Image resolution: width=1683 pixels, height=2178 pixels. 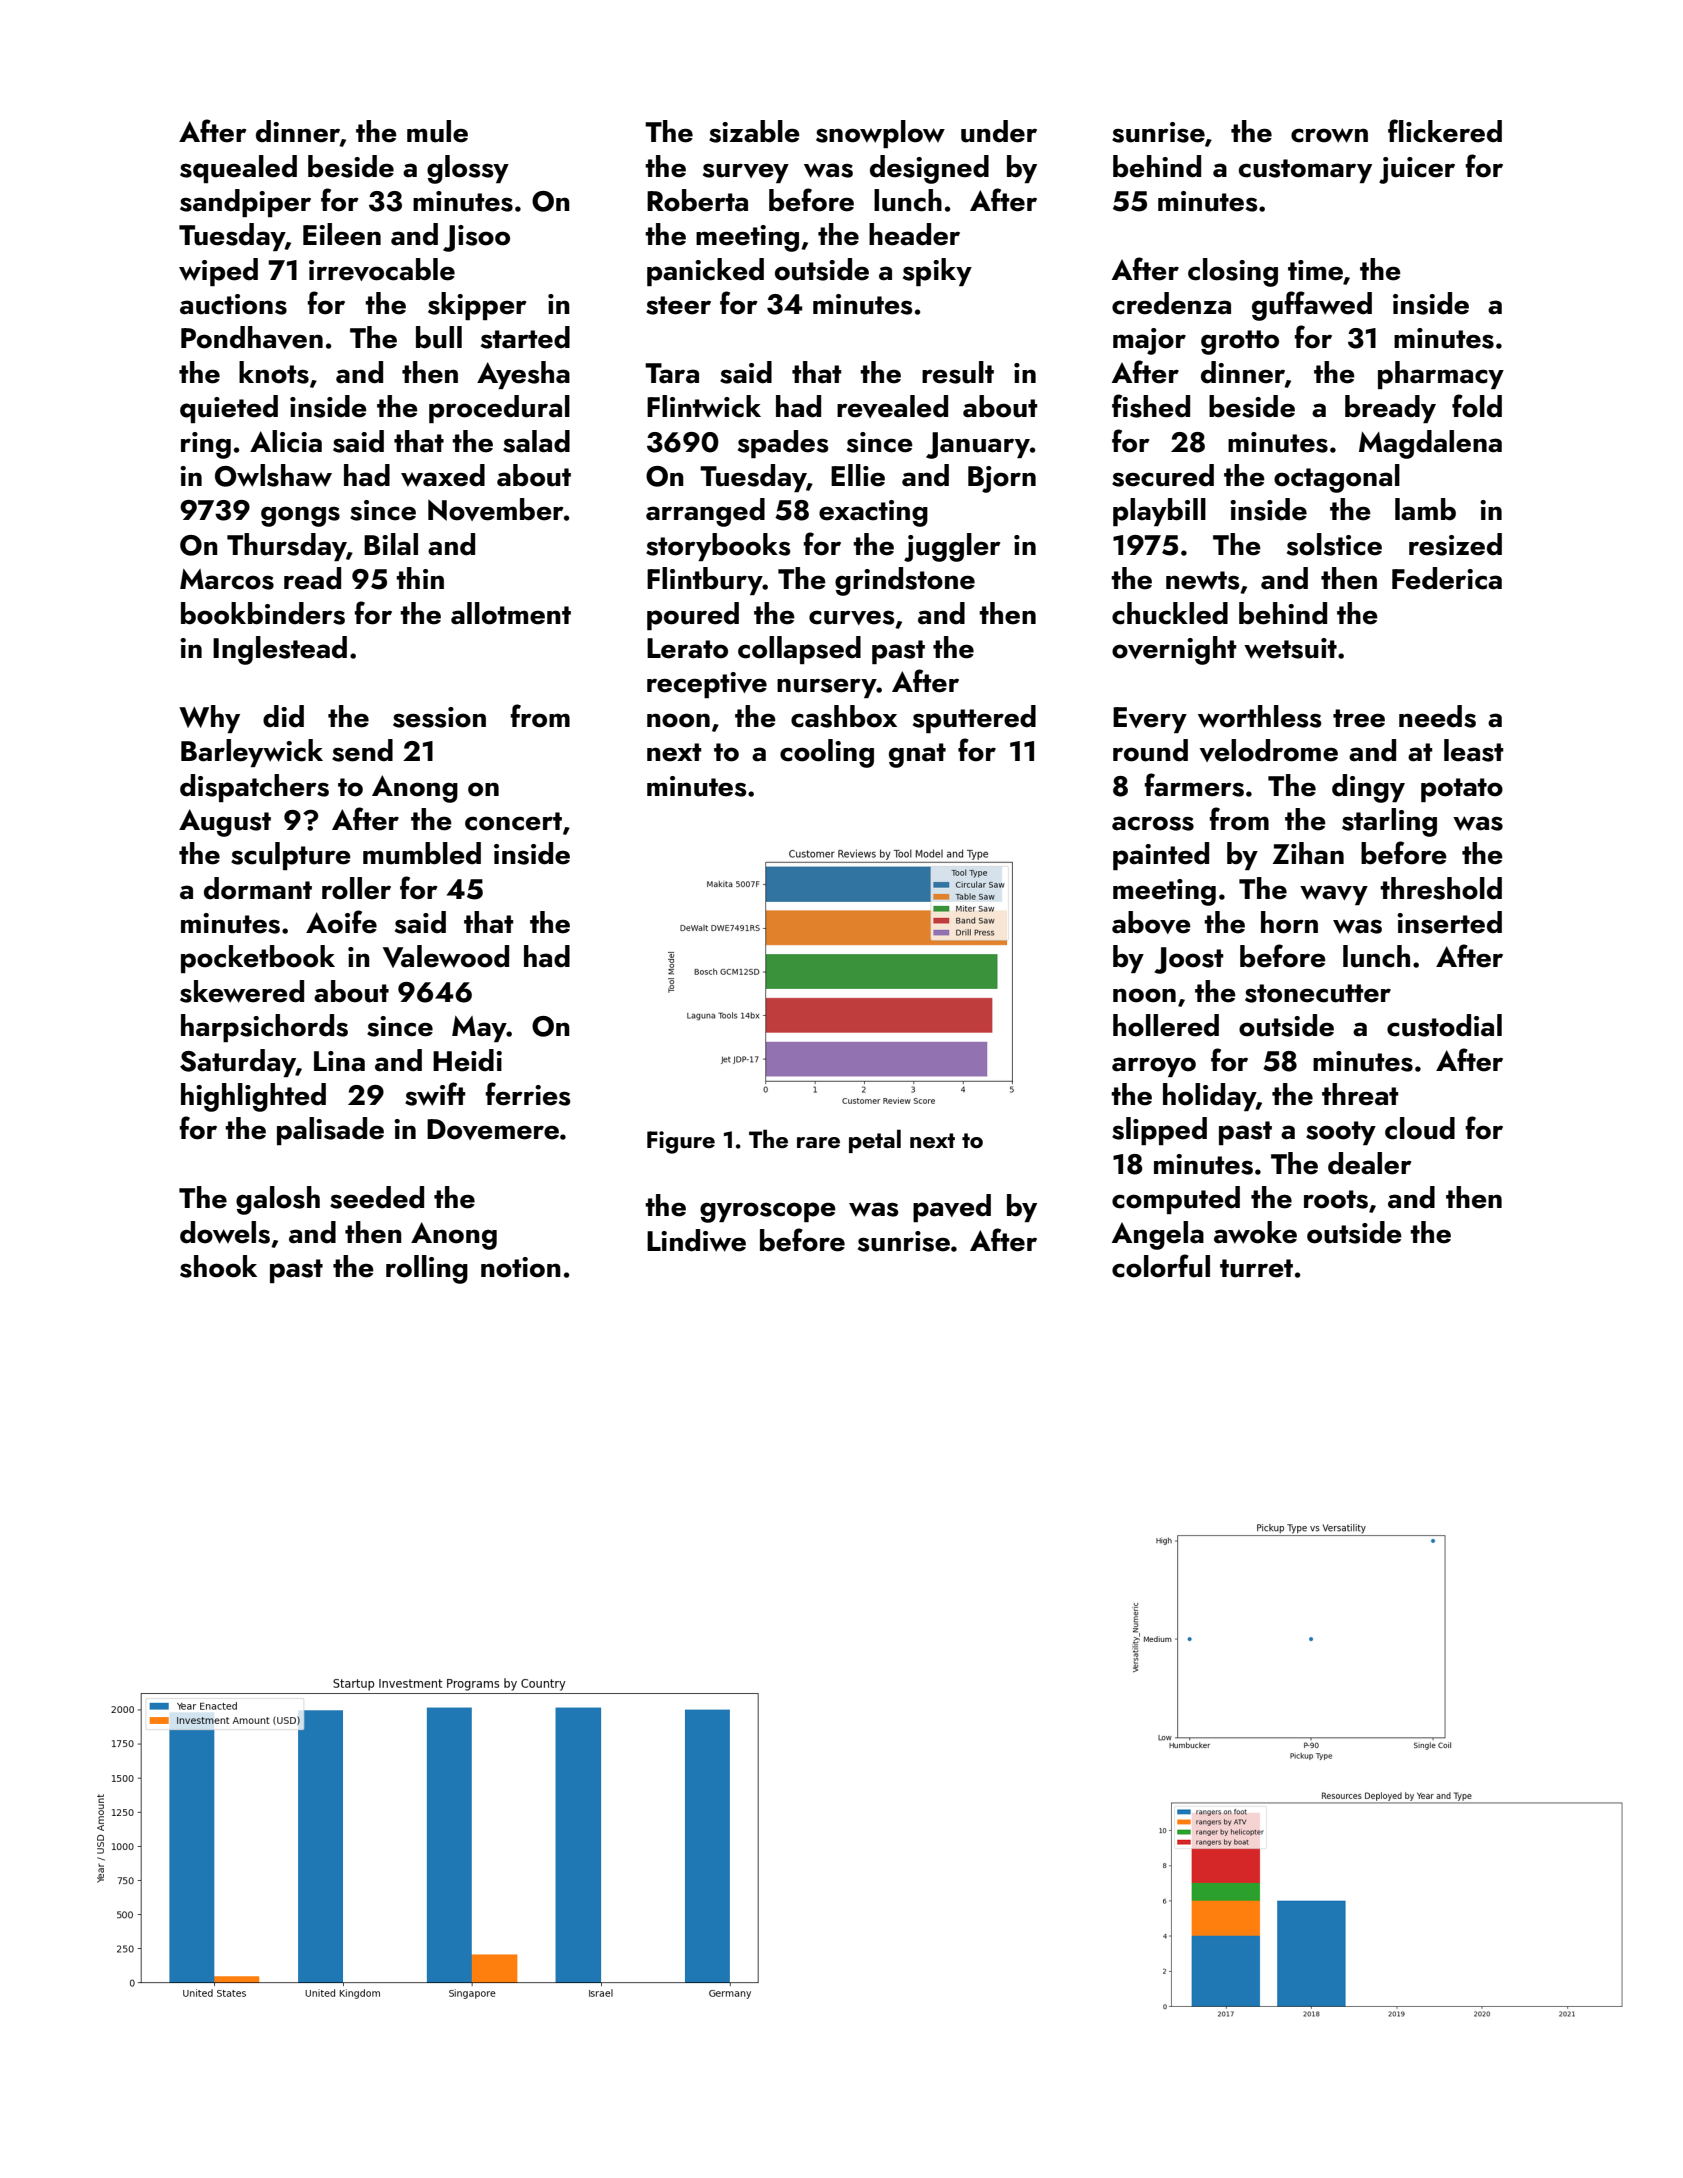 I want to click on Heidi, so click(x=467, y=1060).
